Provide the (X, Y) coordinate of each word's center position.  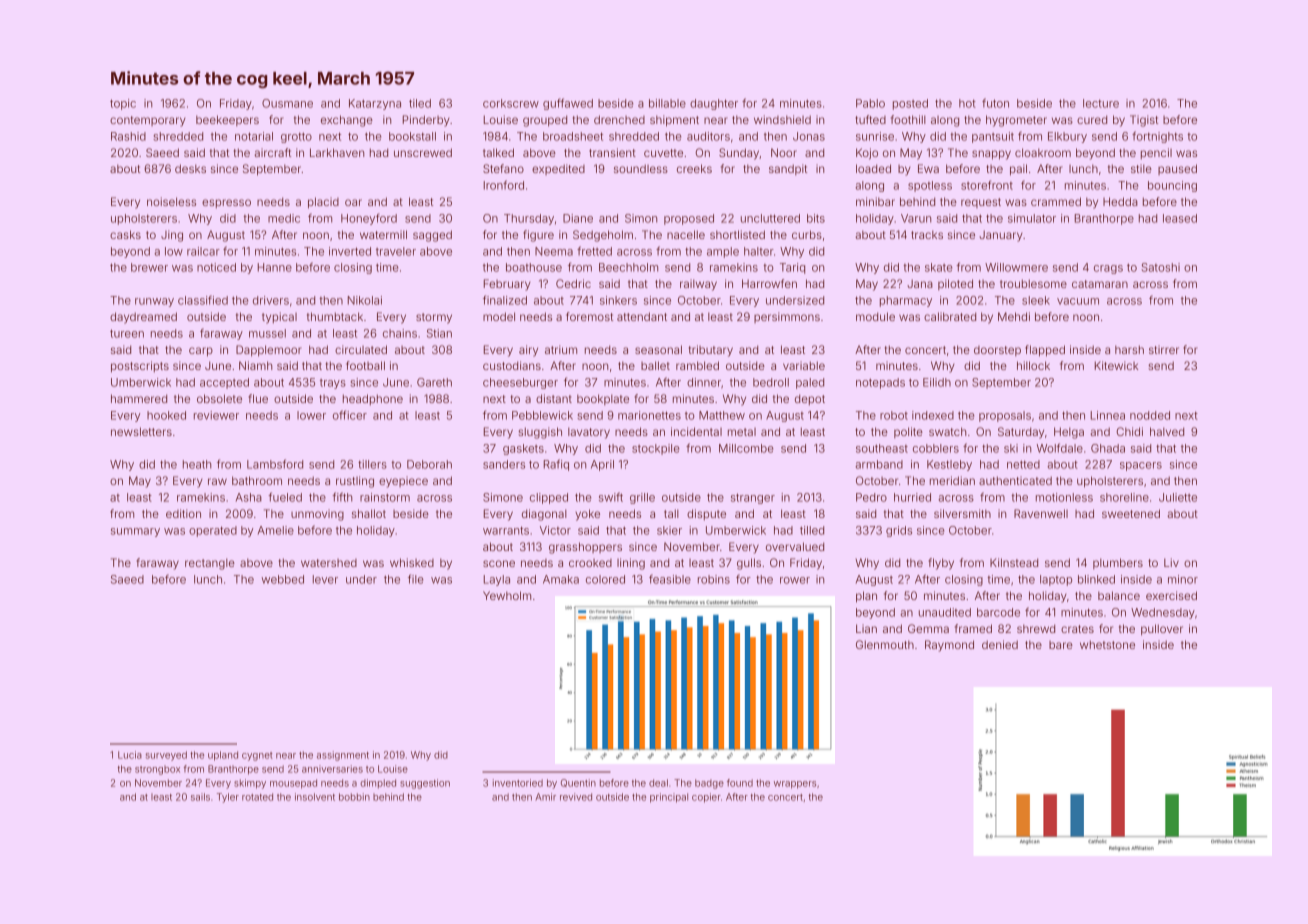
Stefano (503, 168)
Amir (546, 797)
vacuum (1078, 301)
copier (706, 798)
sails (200, 797)
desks (190, 168)
